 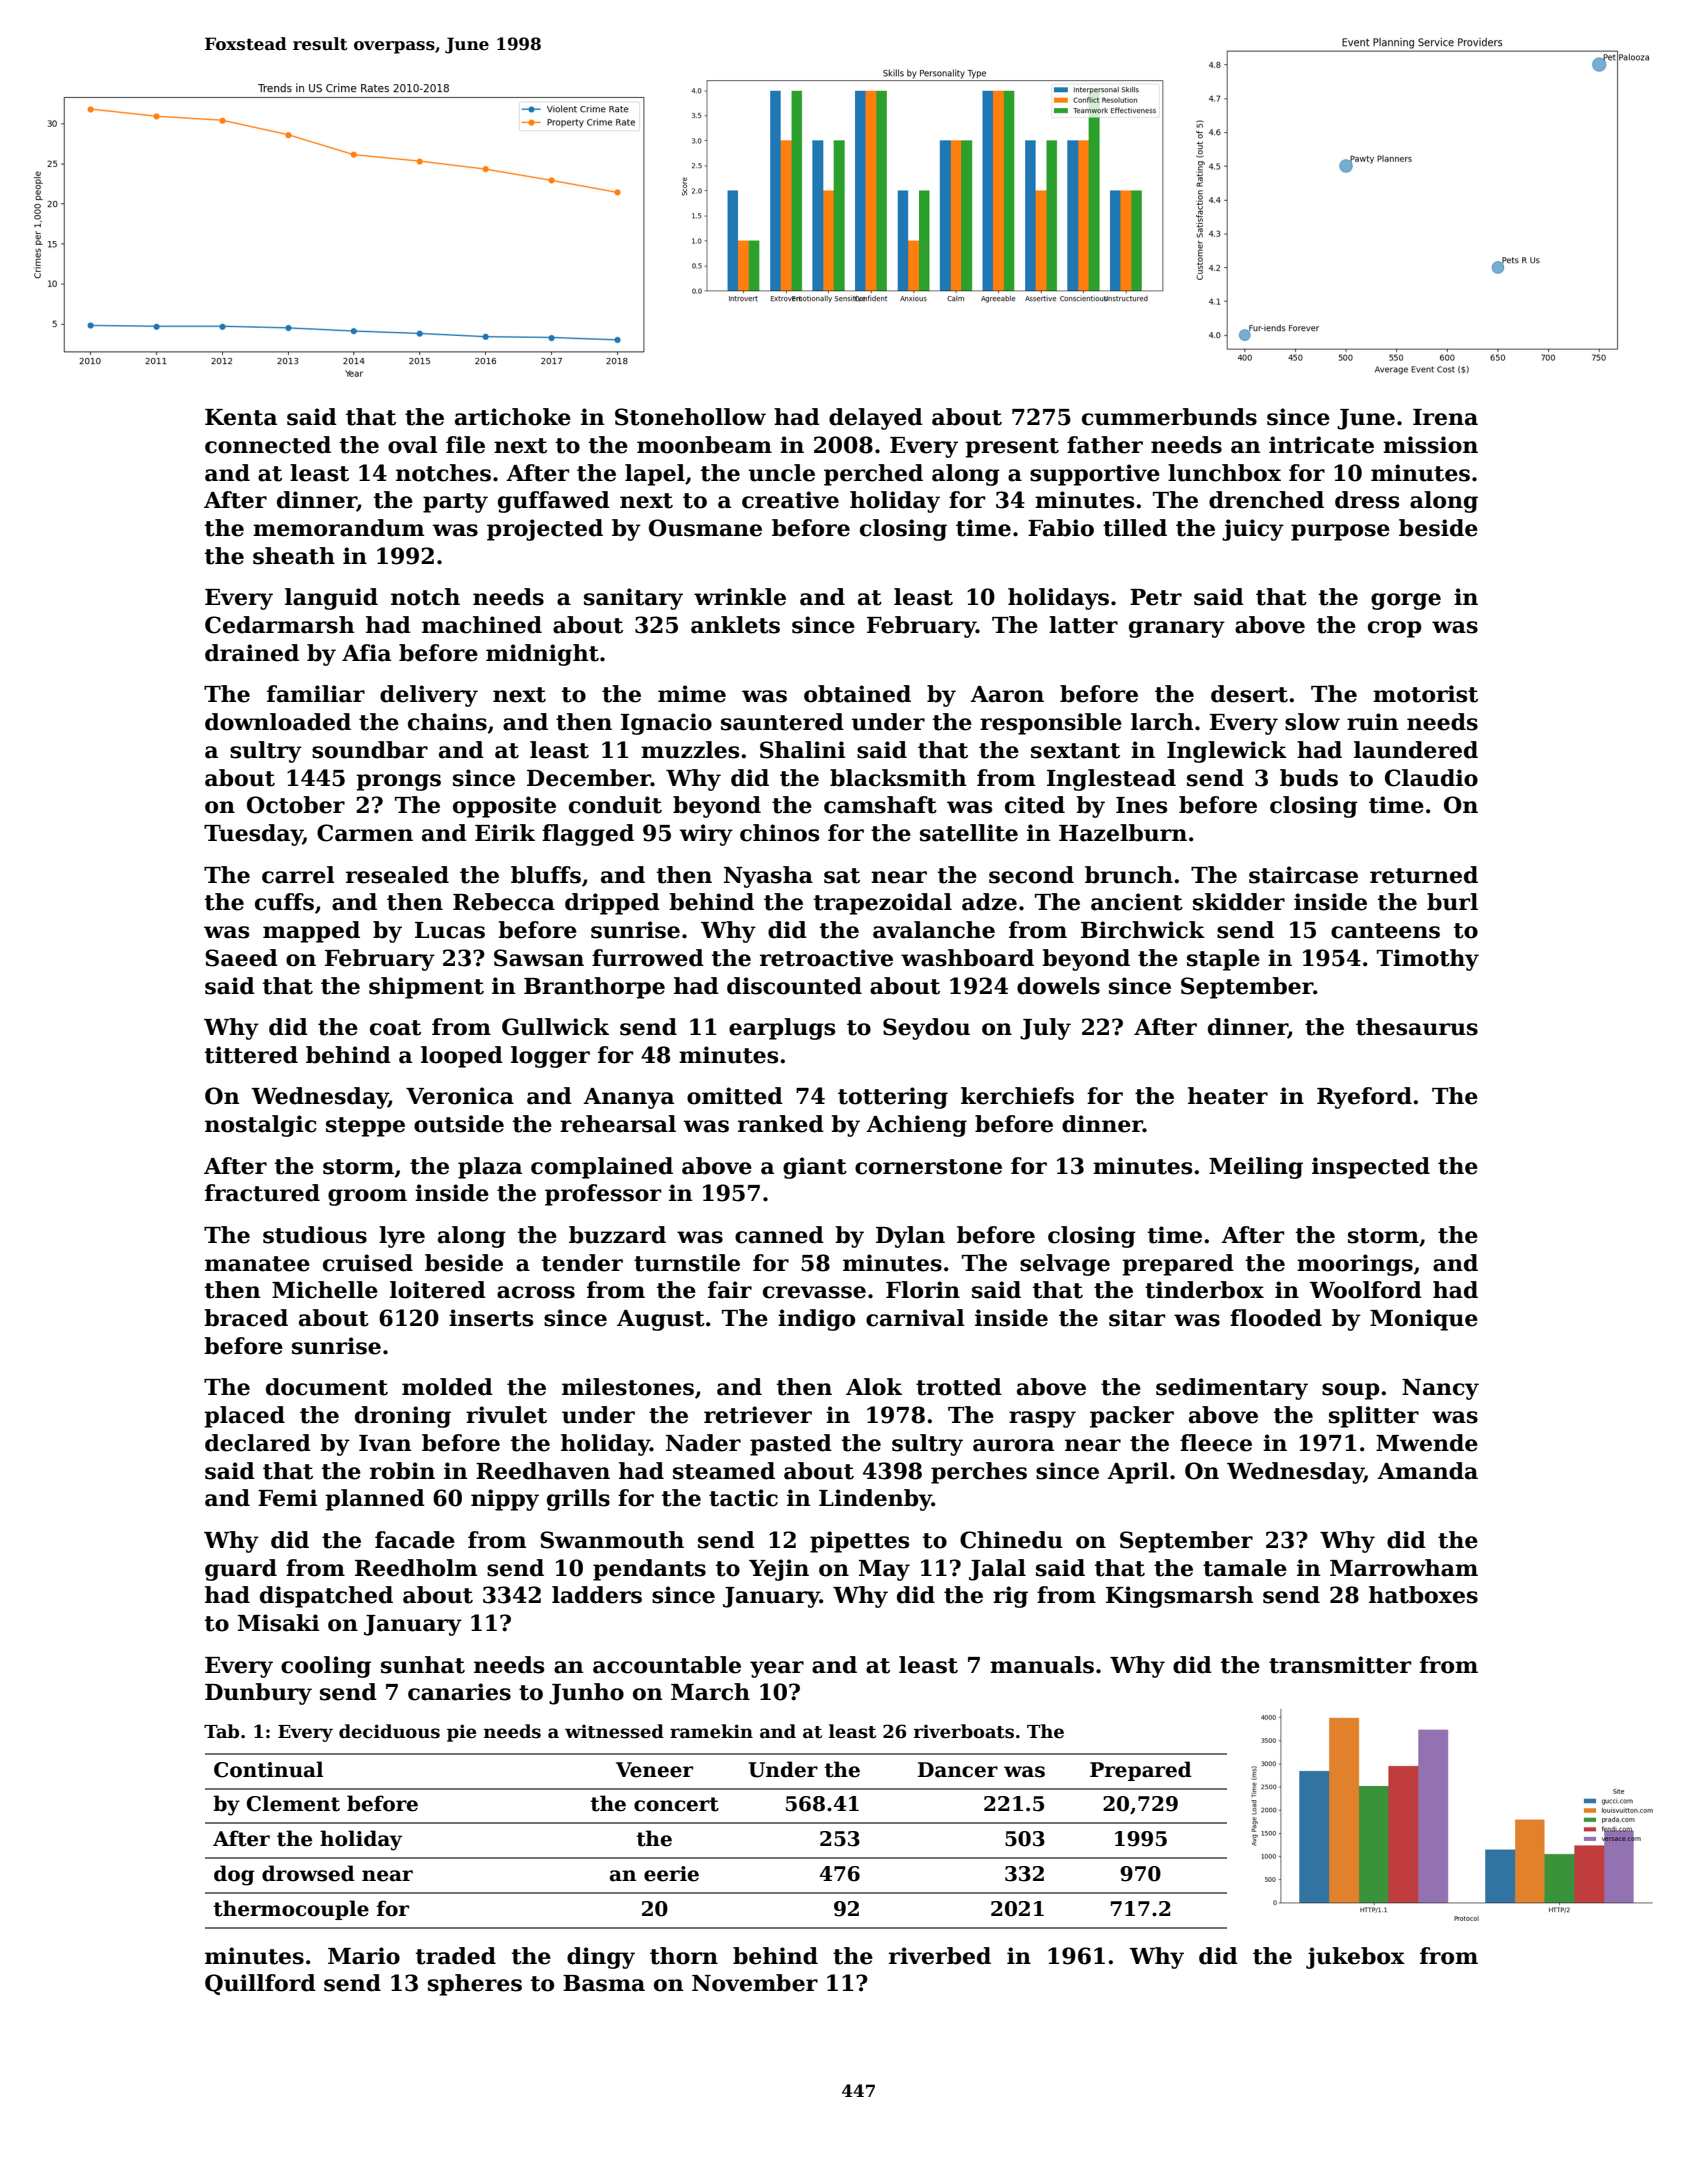 I want to click on returned, so click(x=1424, y=875).
